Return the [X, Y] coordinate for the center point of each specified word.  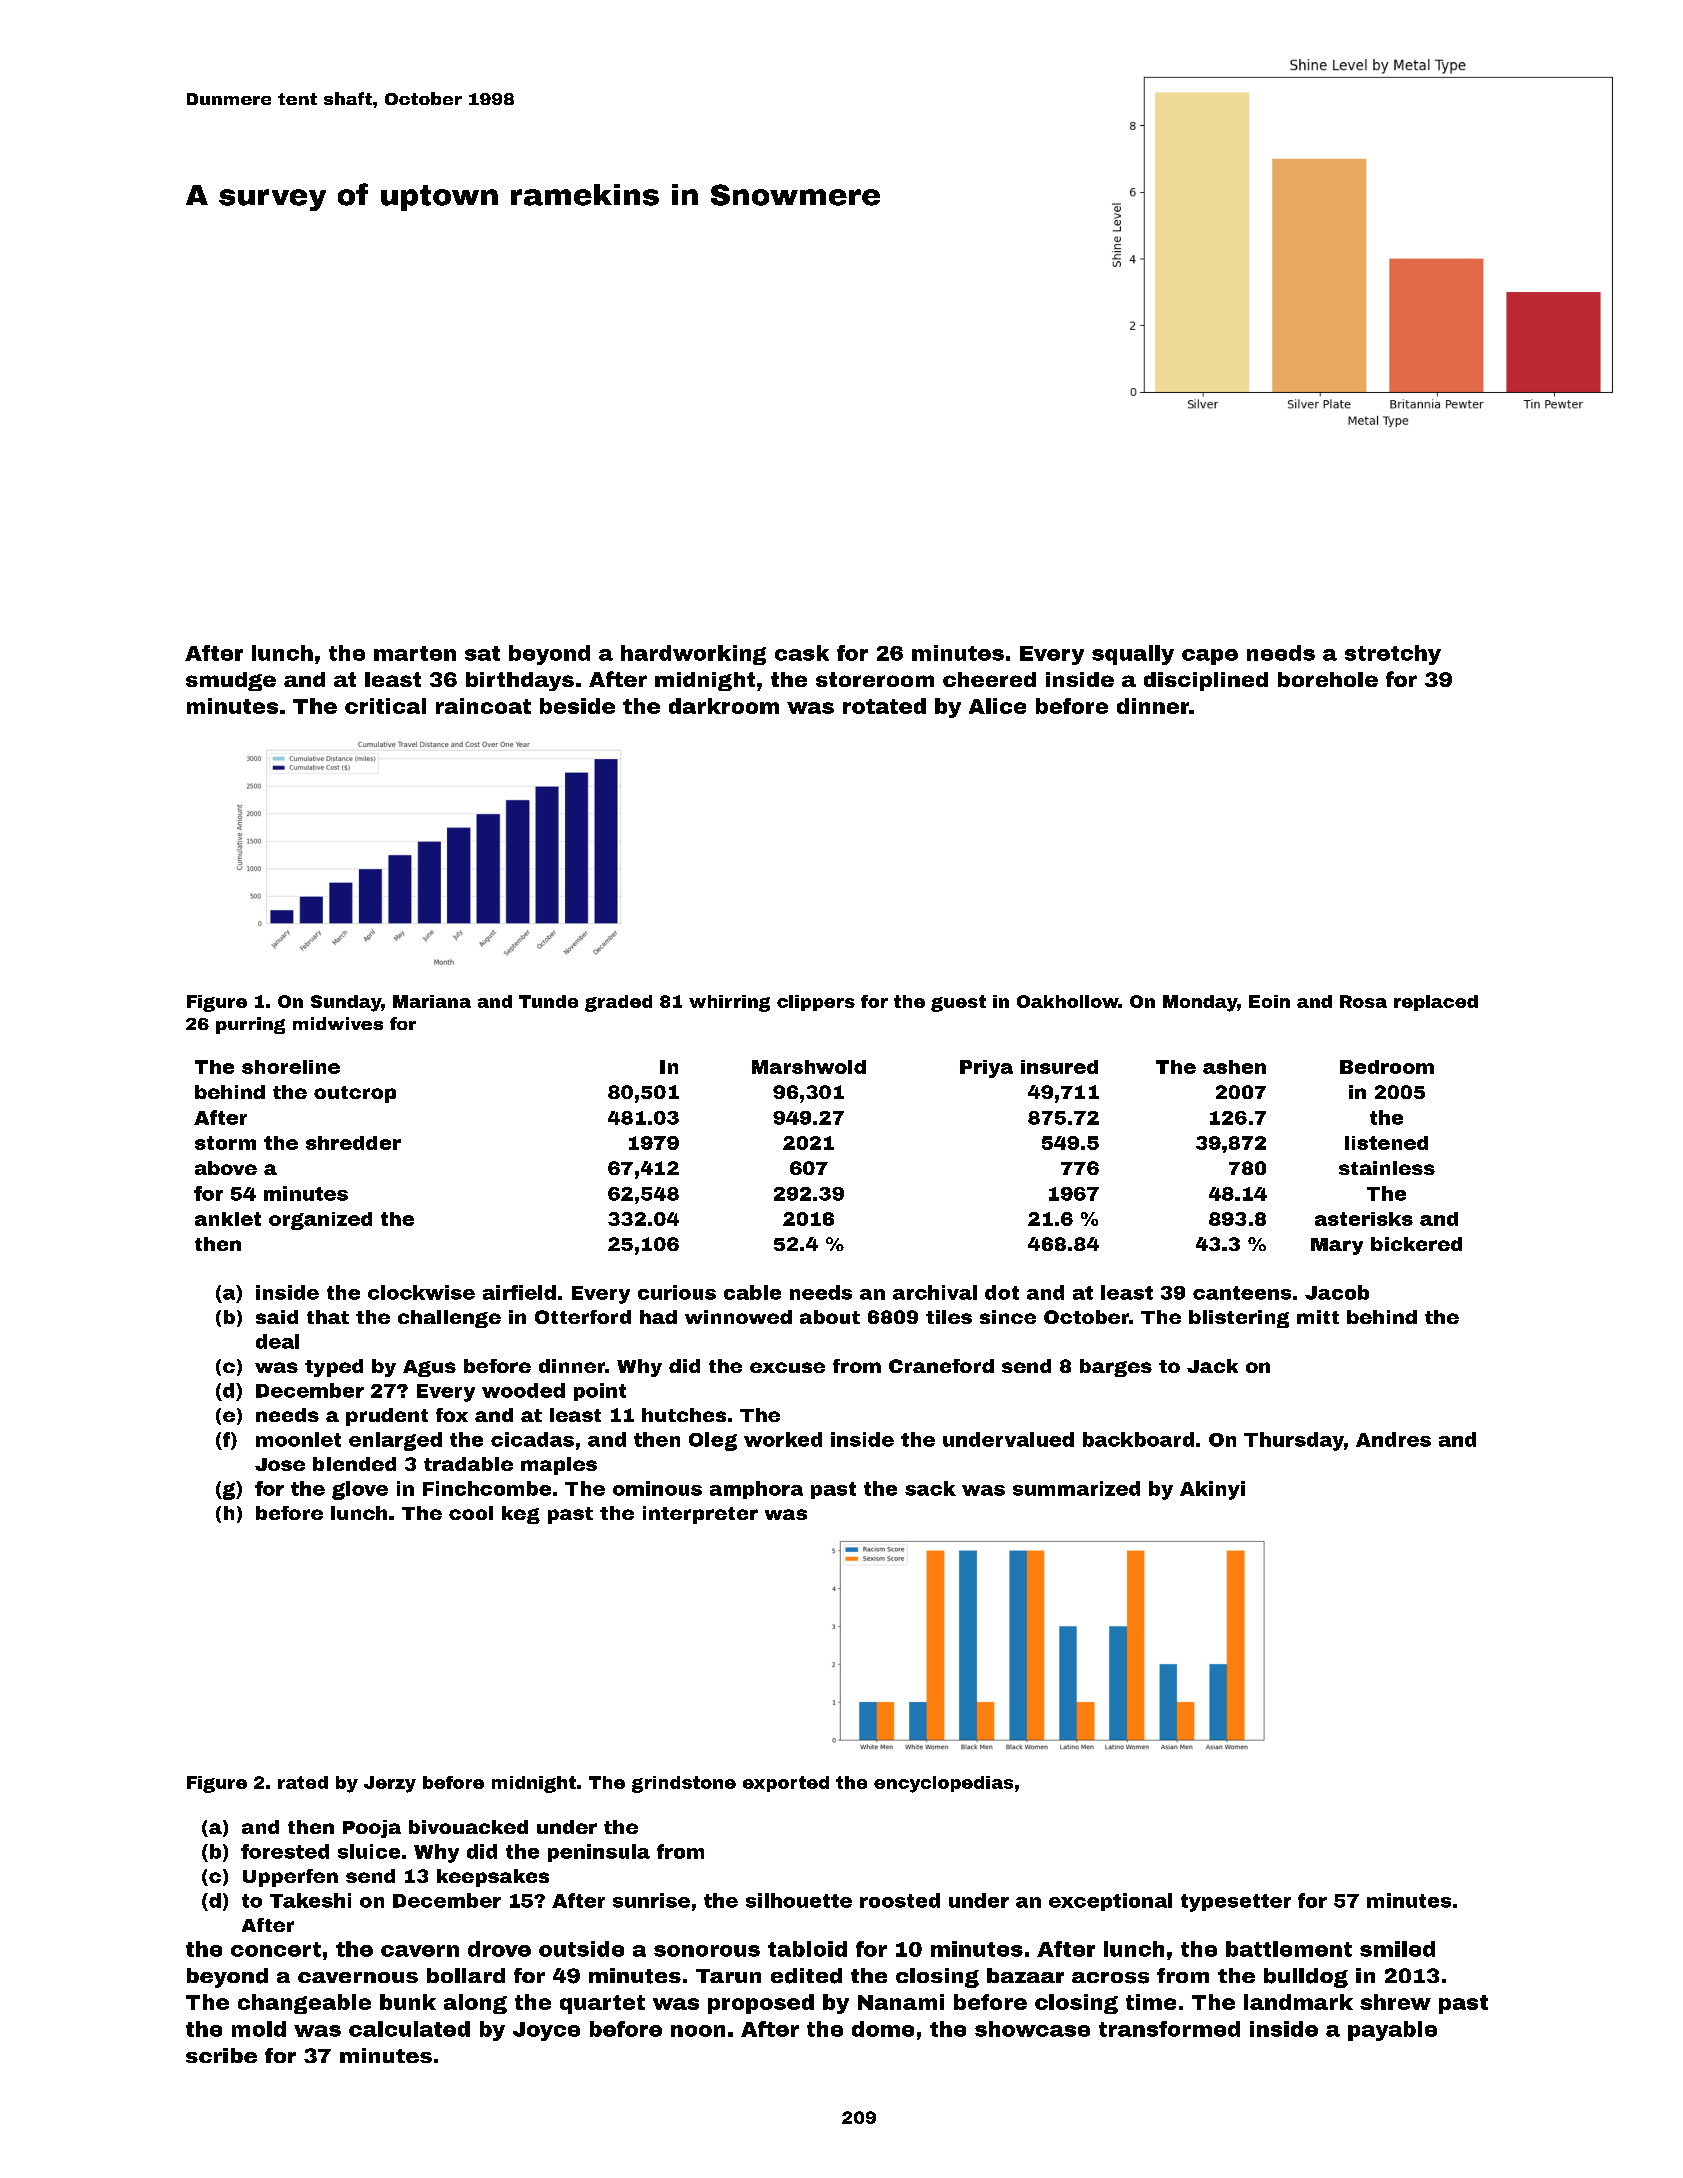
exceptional [1110, 1902]
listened [1386, 1143]
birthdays [520, 681]
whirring [729, 1003]
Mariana [432, 1001]
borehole [1328, 679]
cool [471, 1513]
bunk [408, 2002]
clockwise [421, 1292]
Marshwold [809, 1067]
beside [577, 706]
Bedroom [1387, 1067]
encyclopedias [943, 1784]
